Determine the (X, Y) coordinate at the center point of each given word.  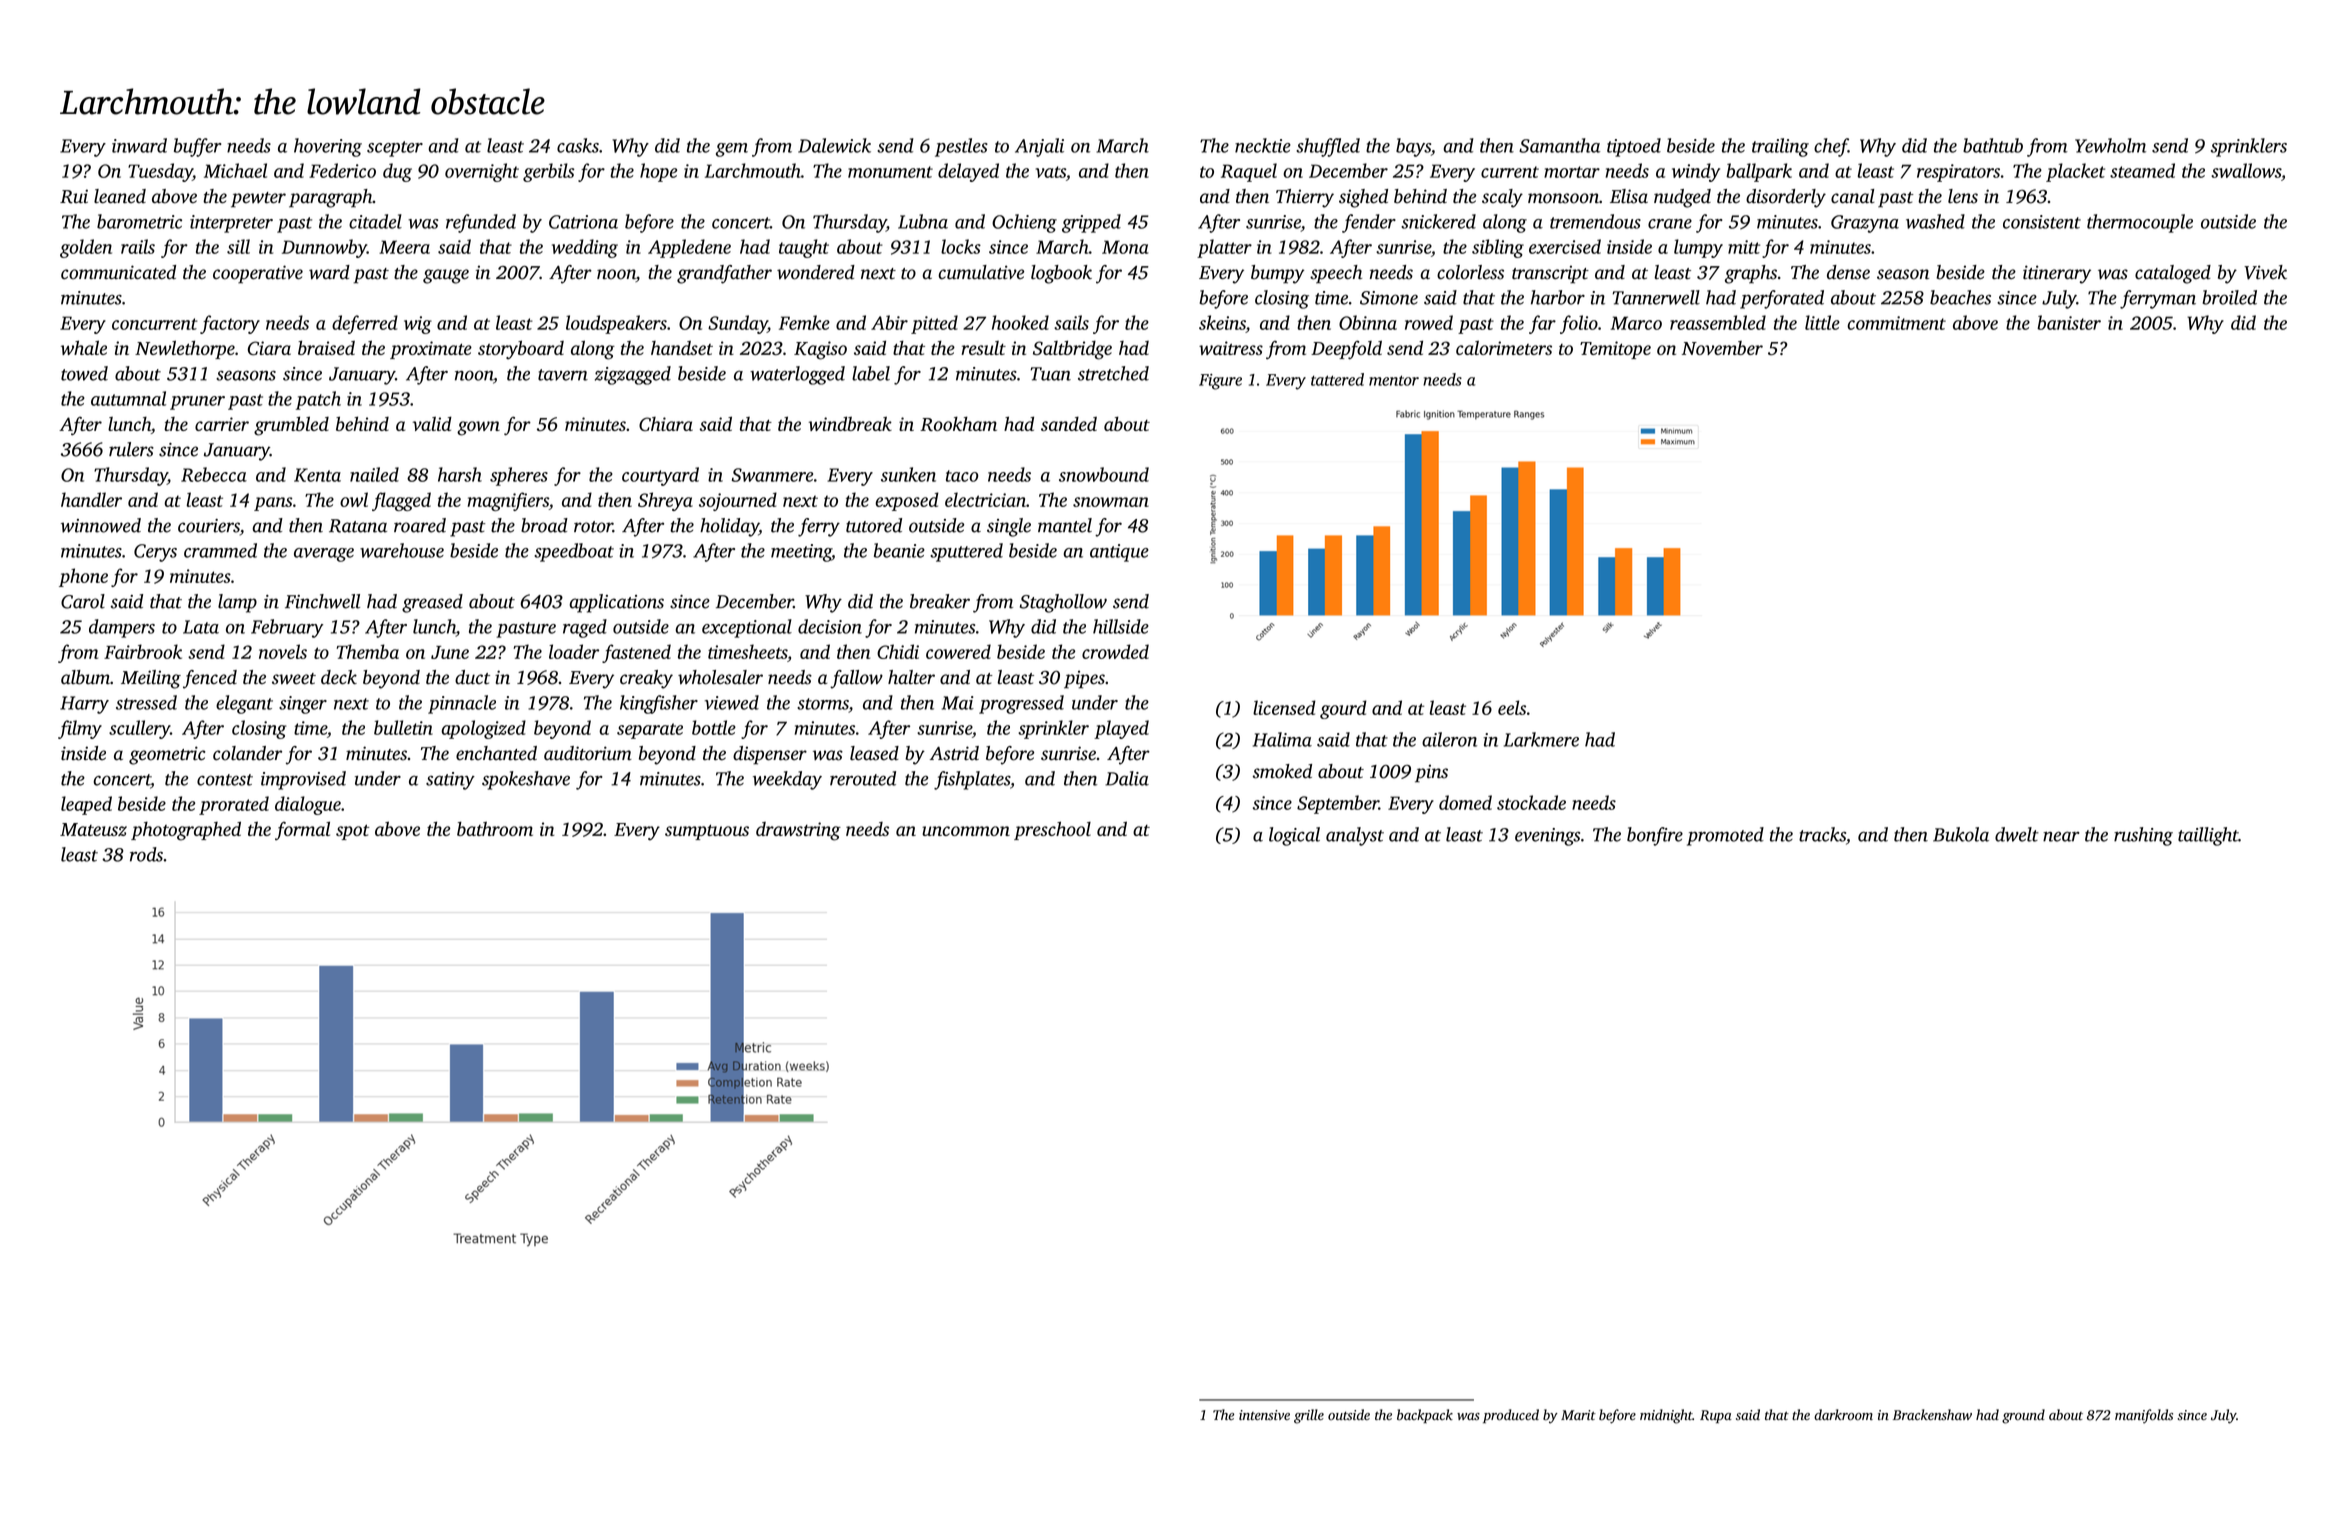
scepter (395, 149)
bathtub (1993, 145)
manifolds (2144, 1416)
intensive (1264, 1415)
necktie (1263, 145)
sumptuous (707, 832)
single (1009, 527)
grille (1309, 1416)
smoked (1282, 771)
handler (91, 499)
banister (2069, 322)
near (2061, 836)
